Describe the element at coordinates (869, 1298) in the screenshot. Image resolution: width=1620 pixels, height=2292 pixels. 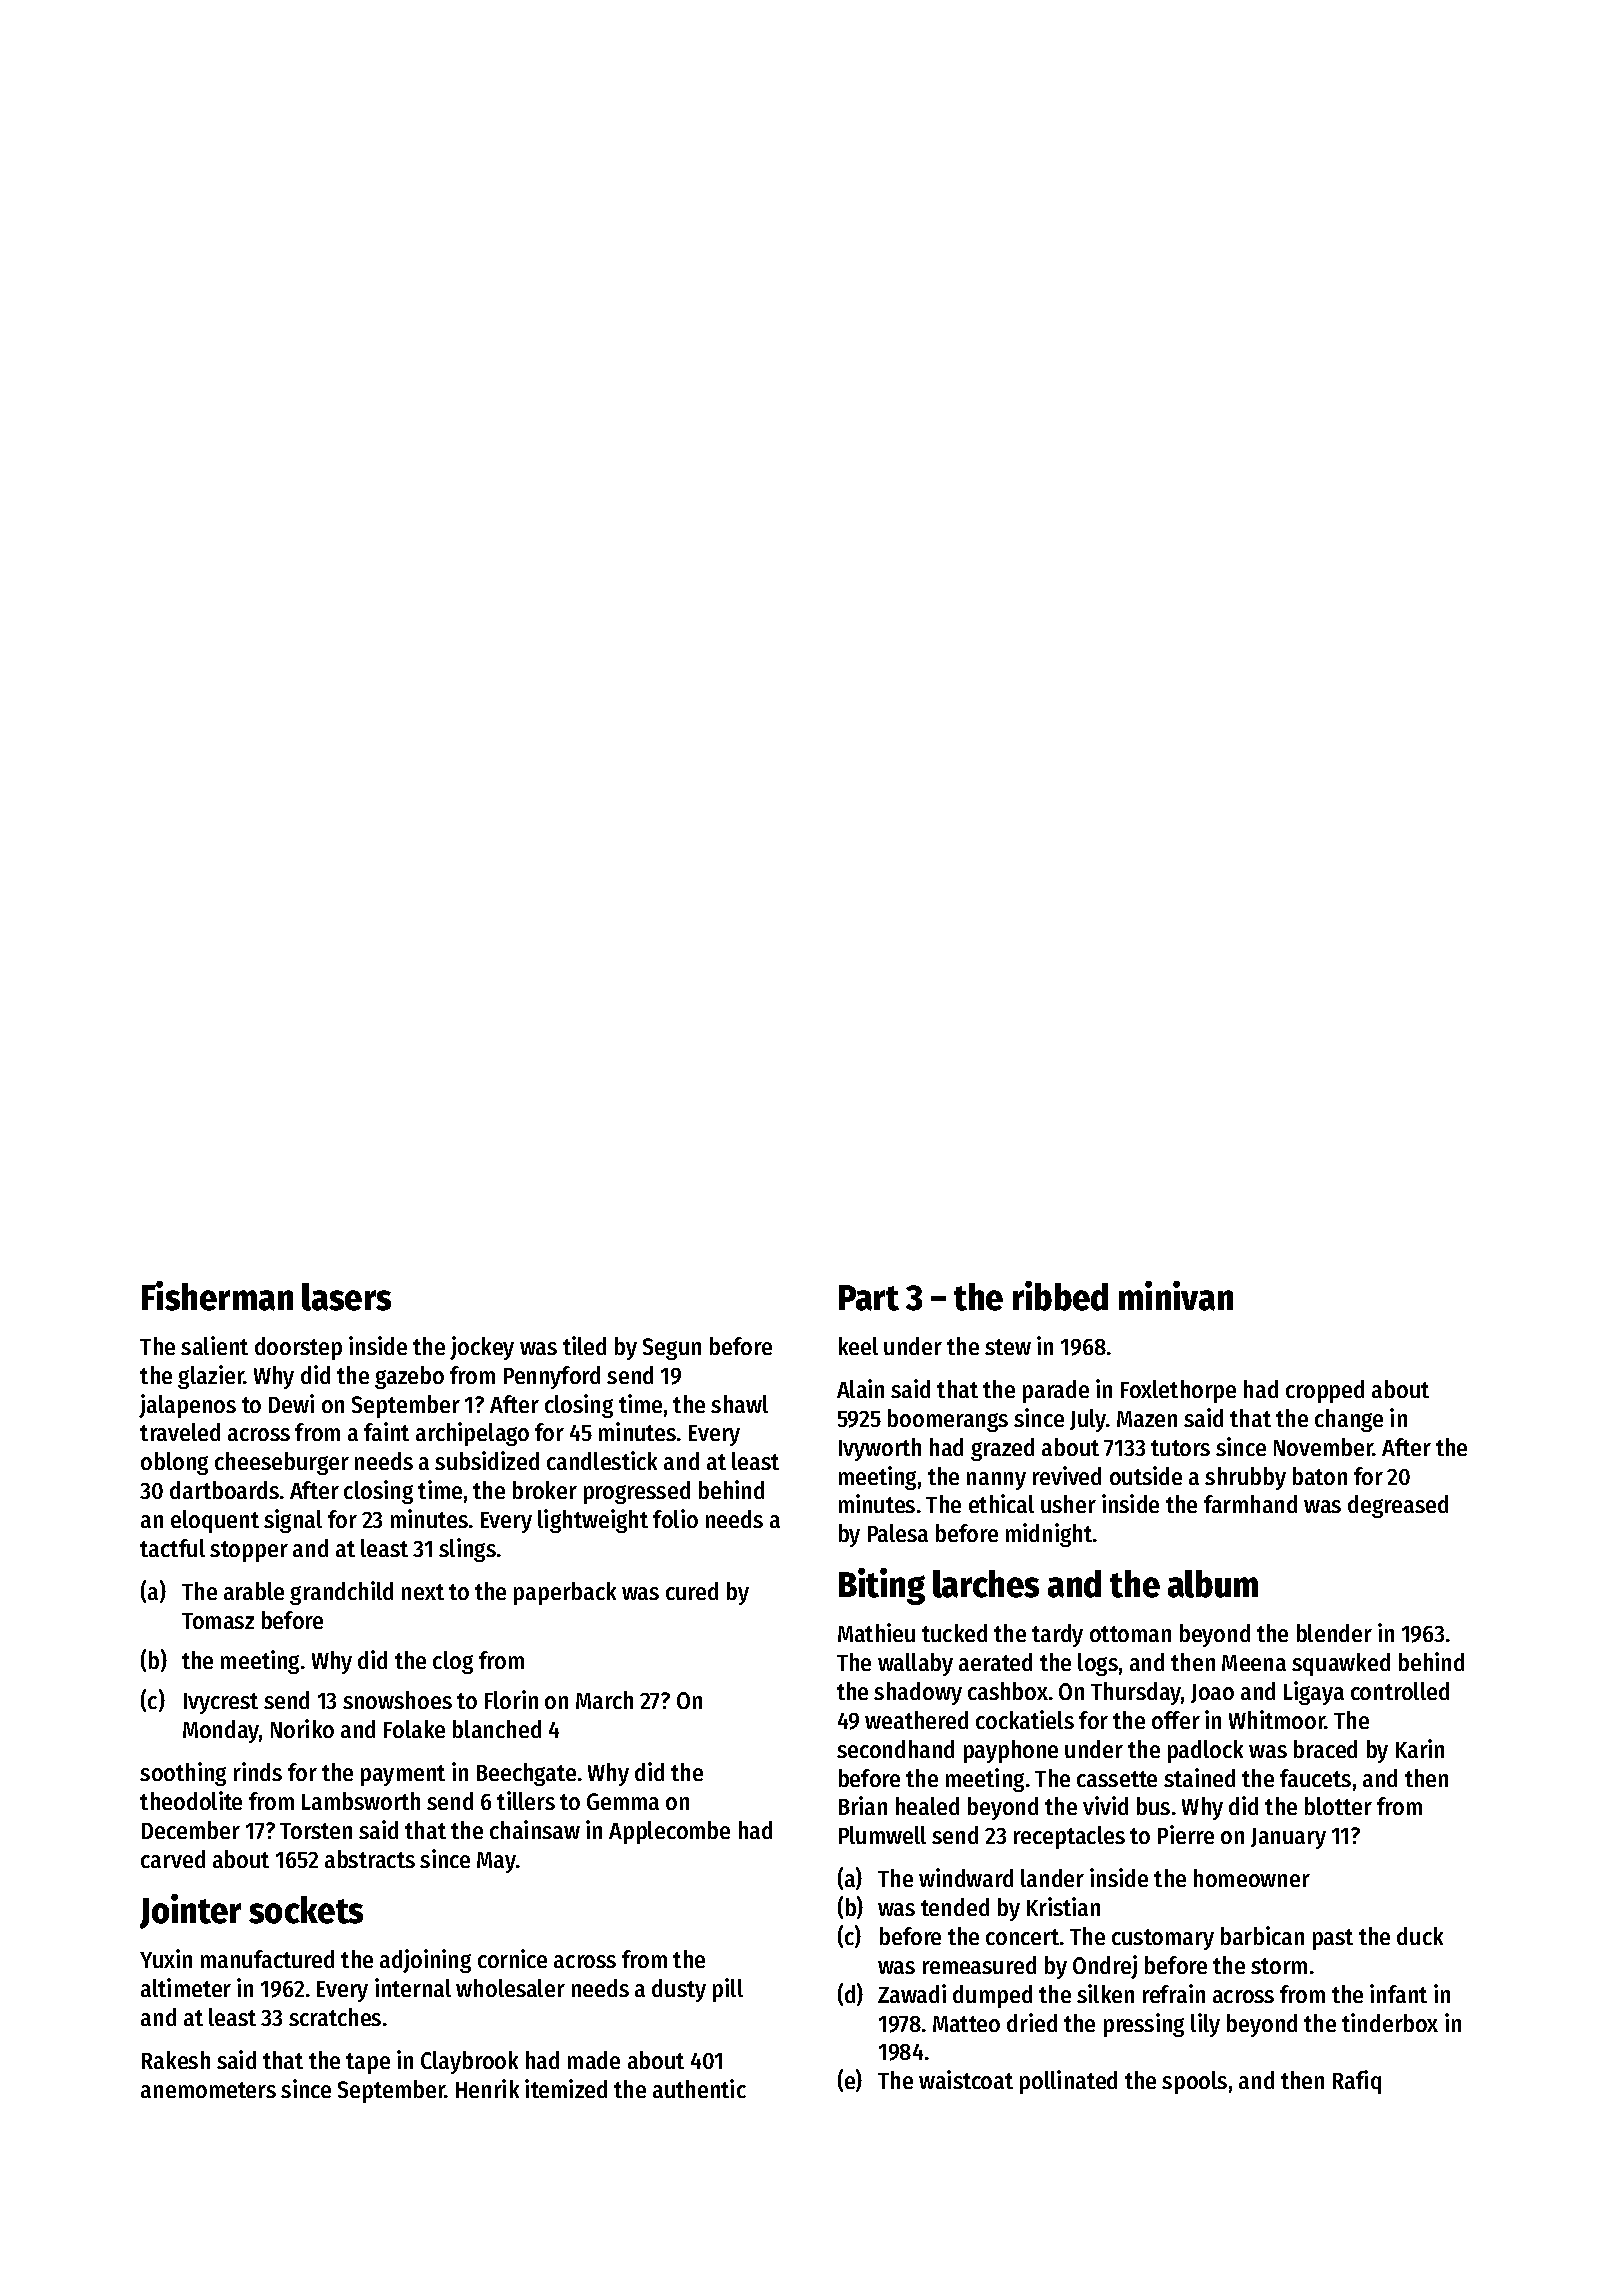
I see `Part` at that location.
